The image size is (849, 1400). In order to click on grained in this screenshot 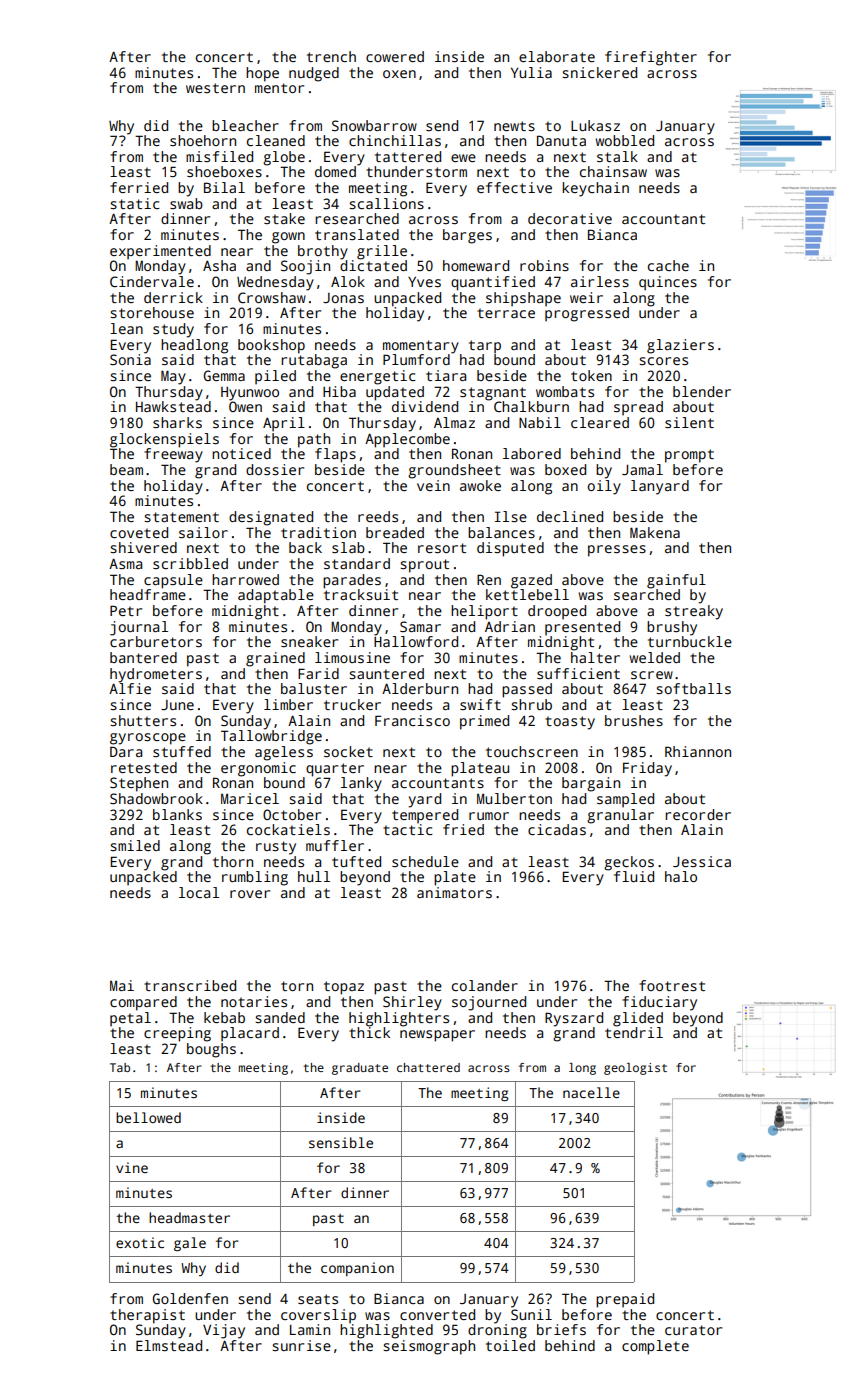, I will do `click(275, 659)`.
